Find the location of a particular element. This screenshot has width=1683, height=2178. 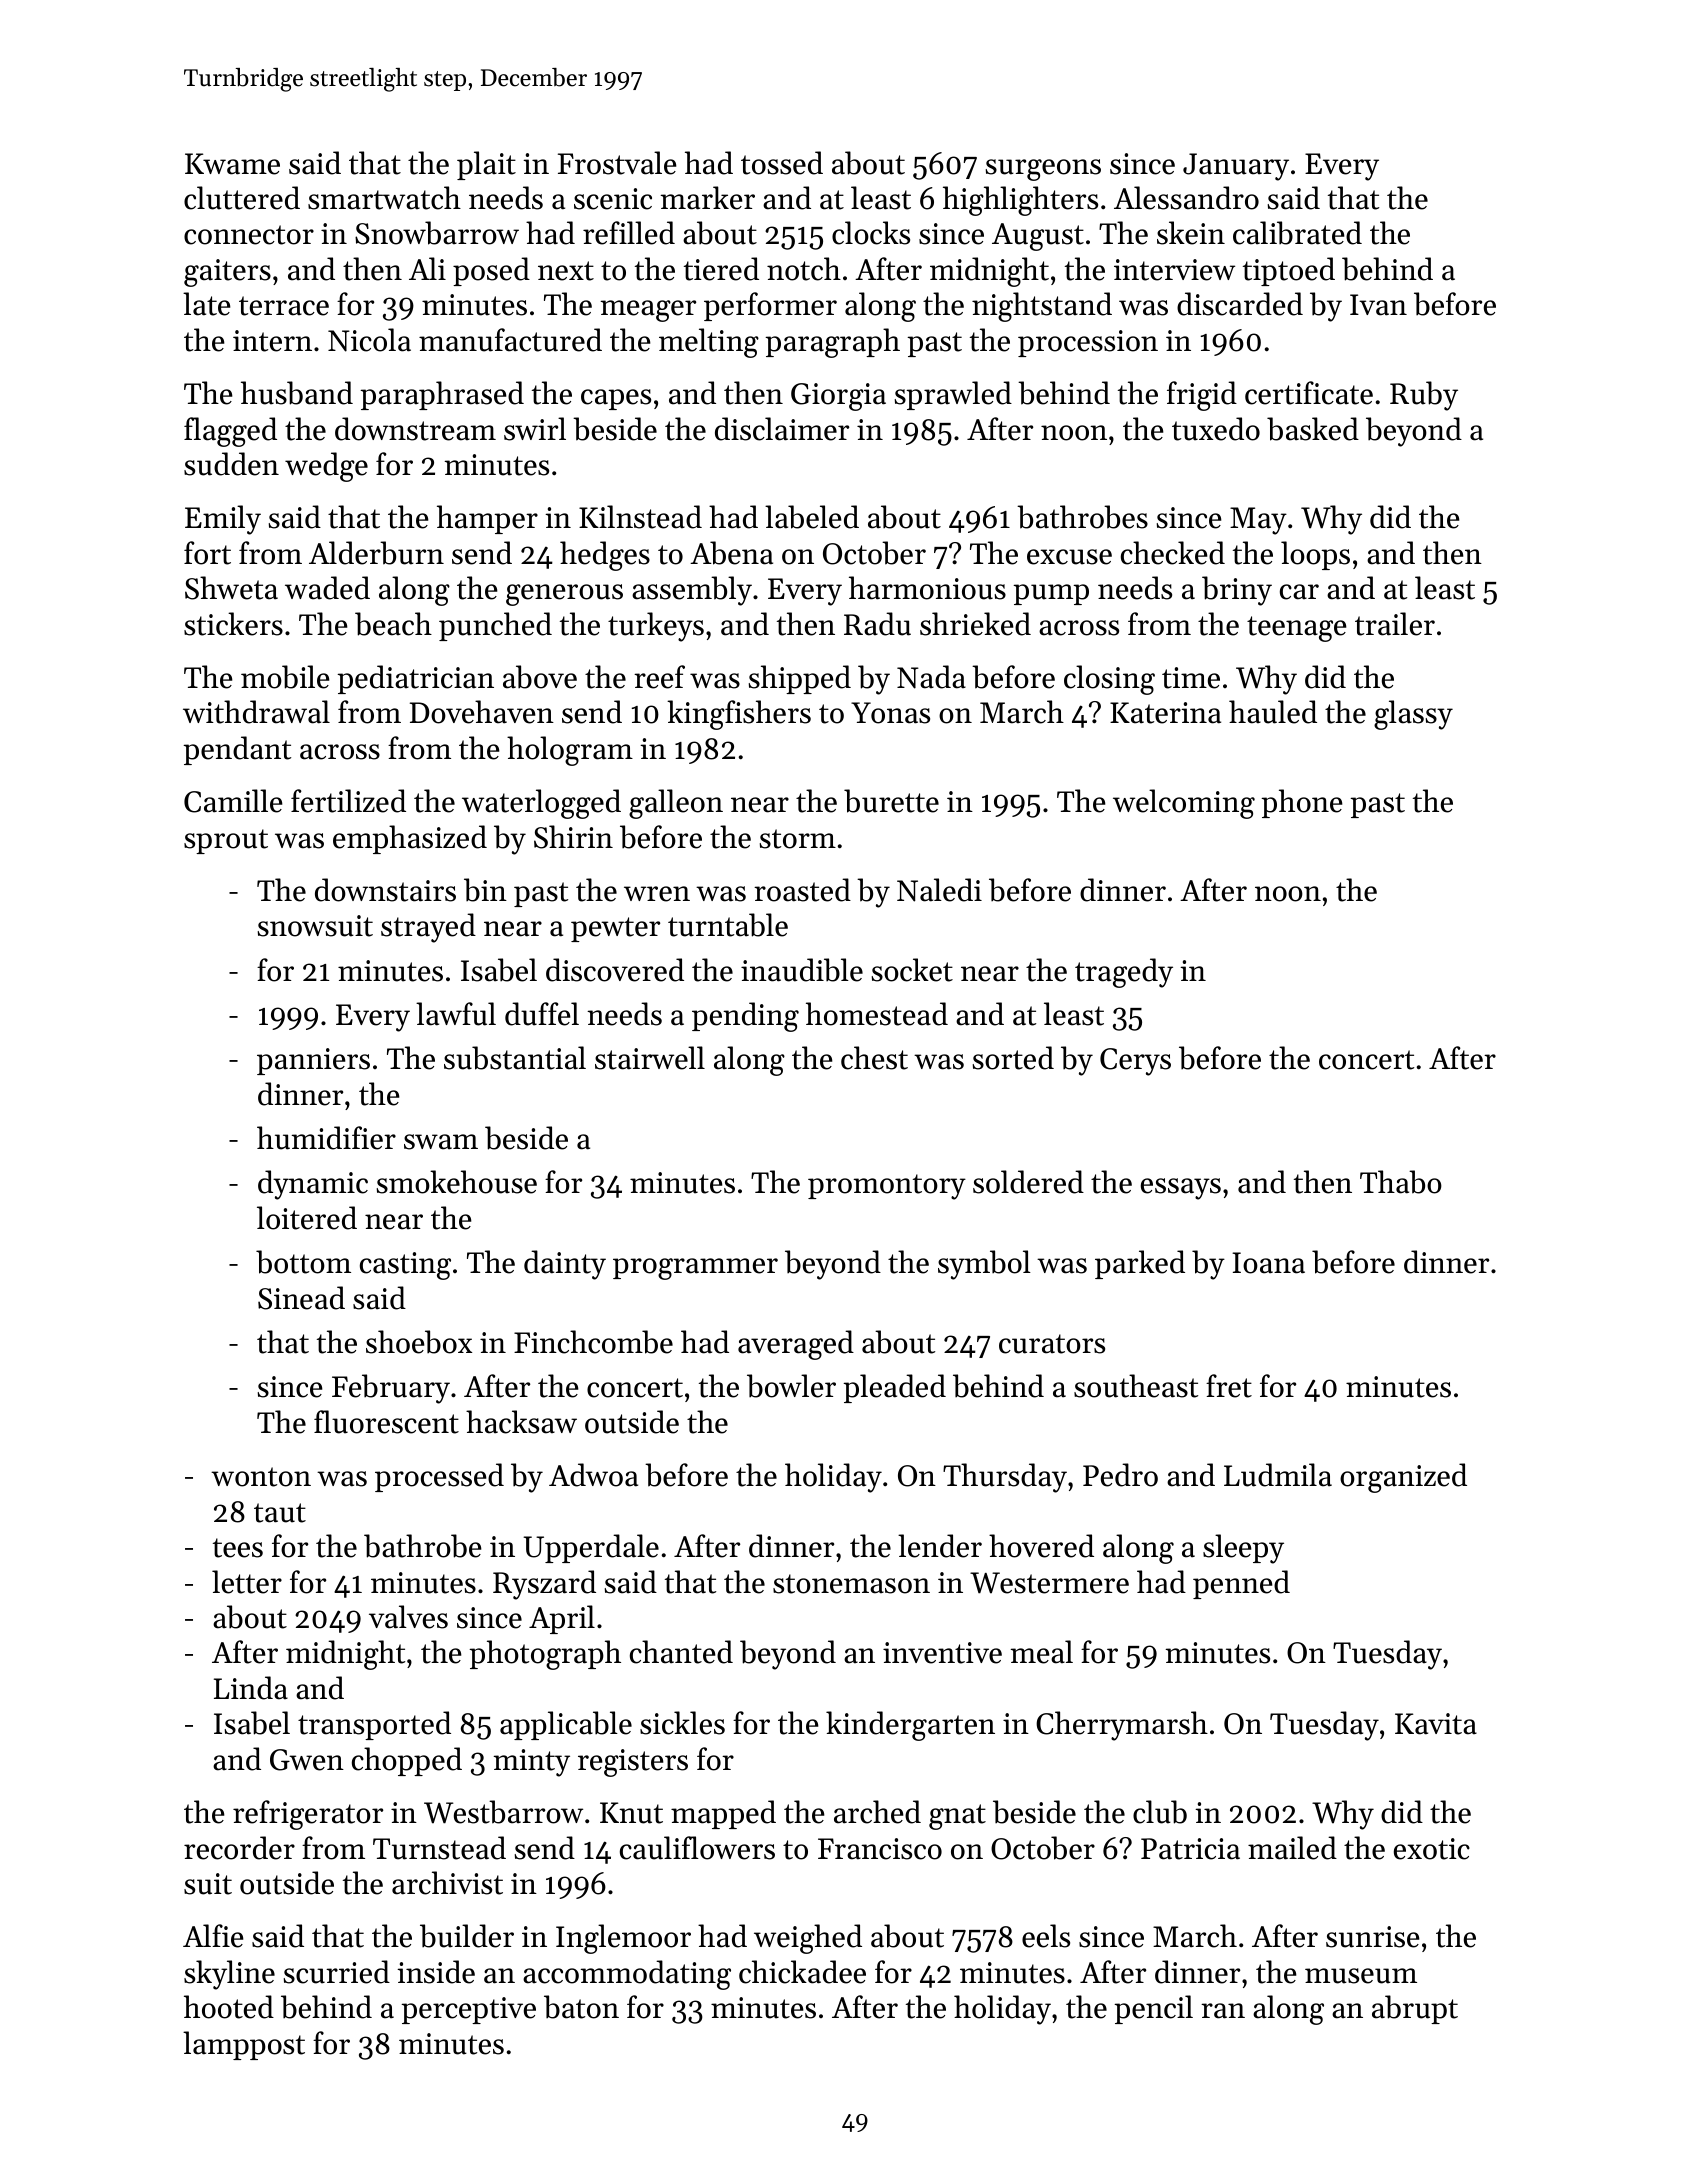

surgeons is located at coordinates (1043, 170).
